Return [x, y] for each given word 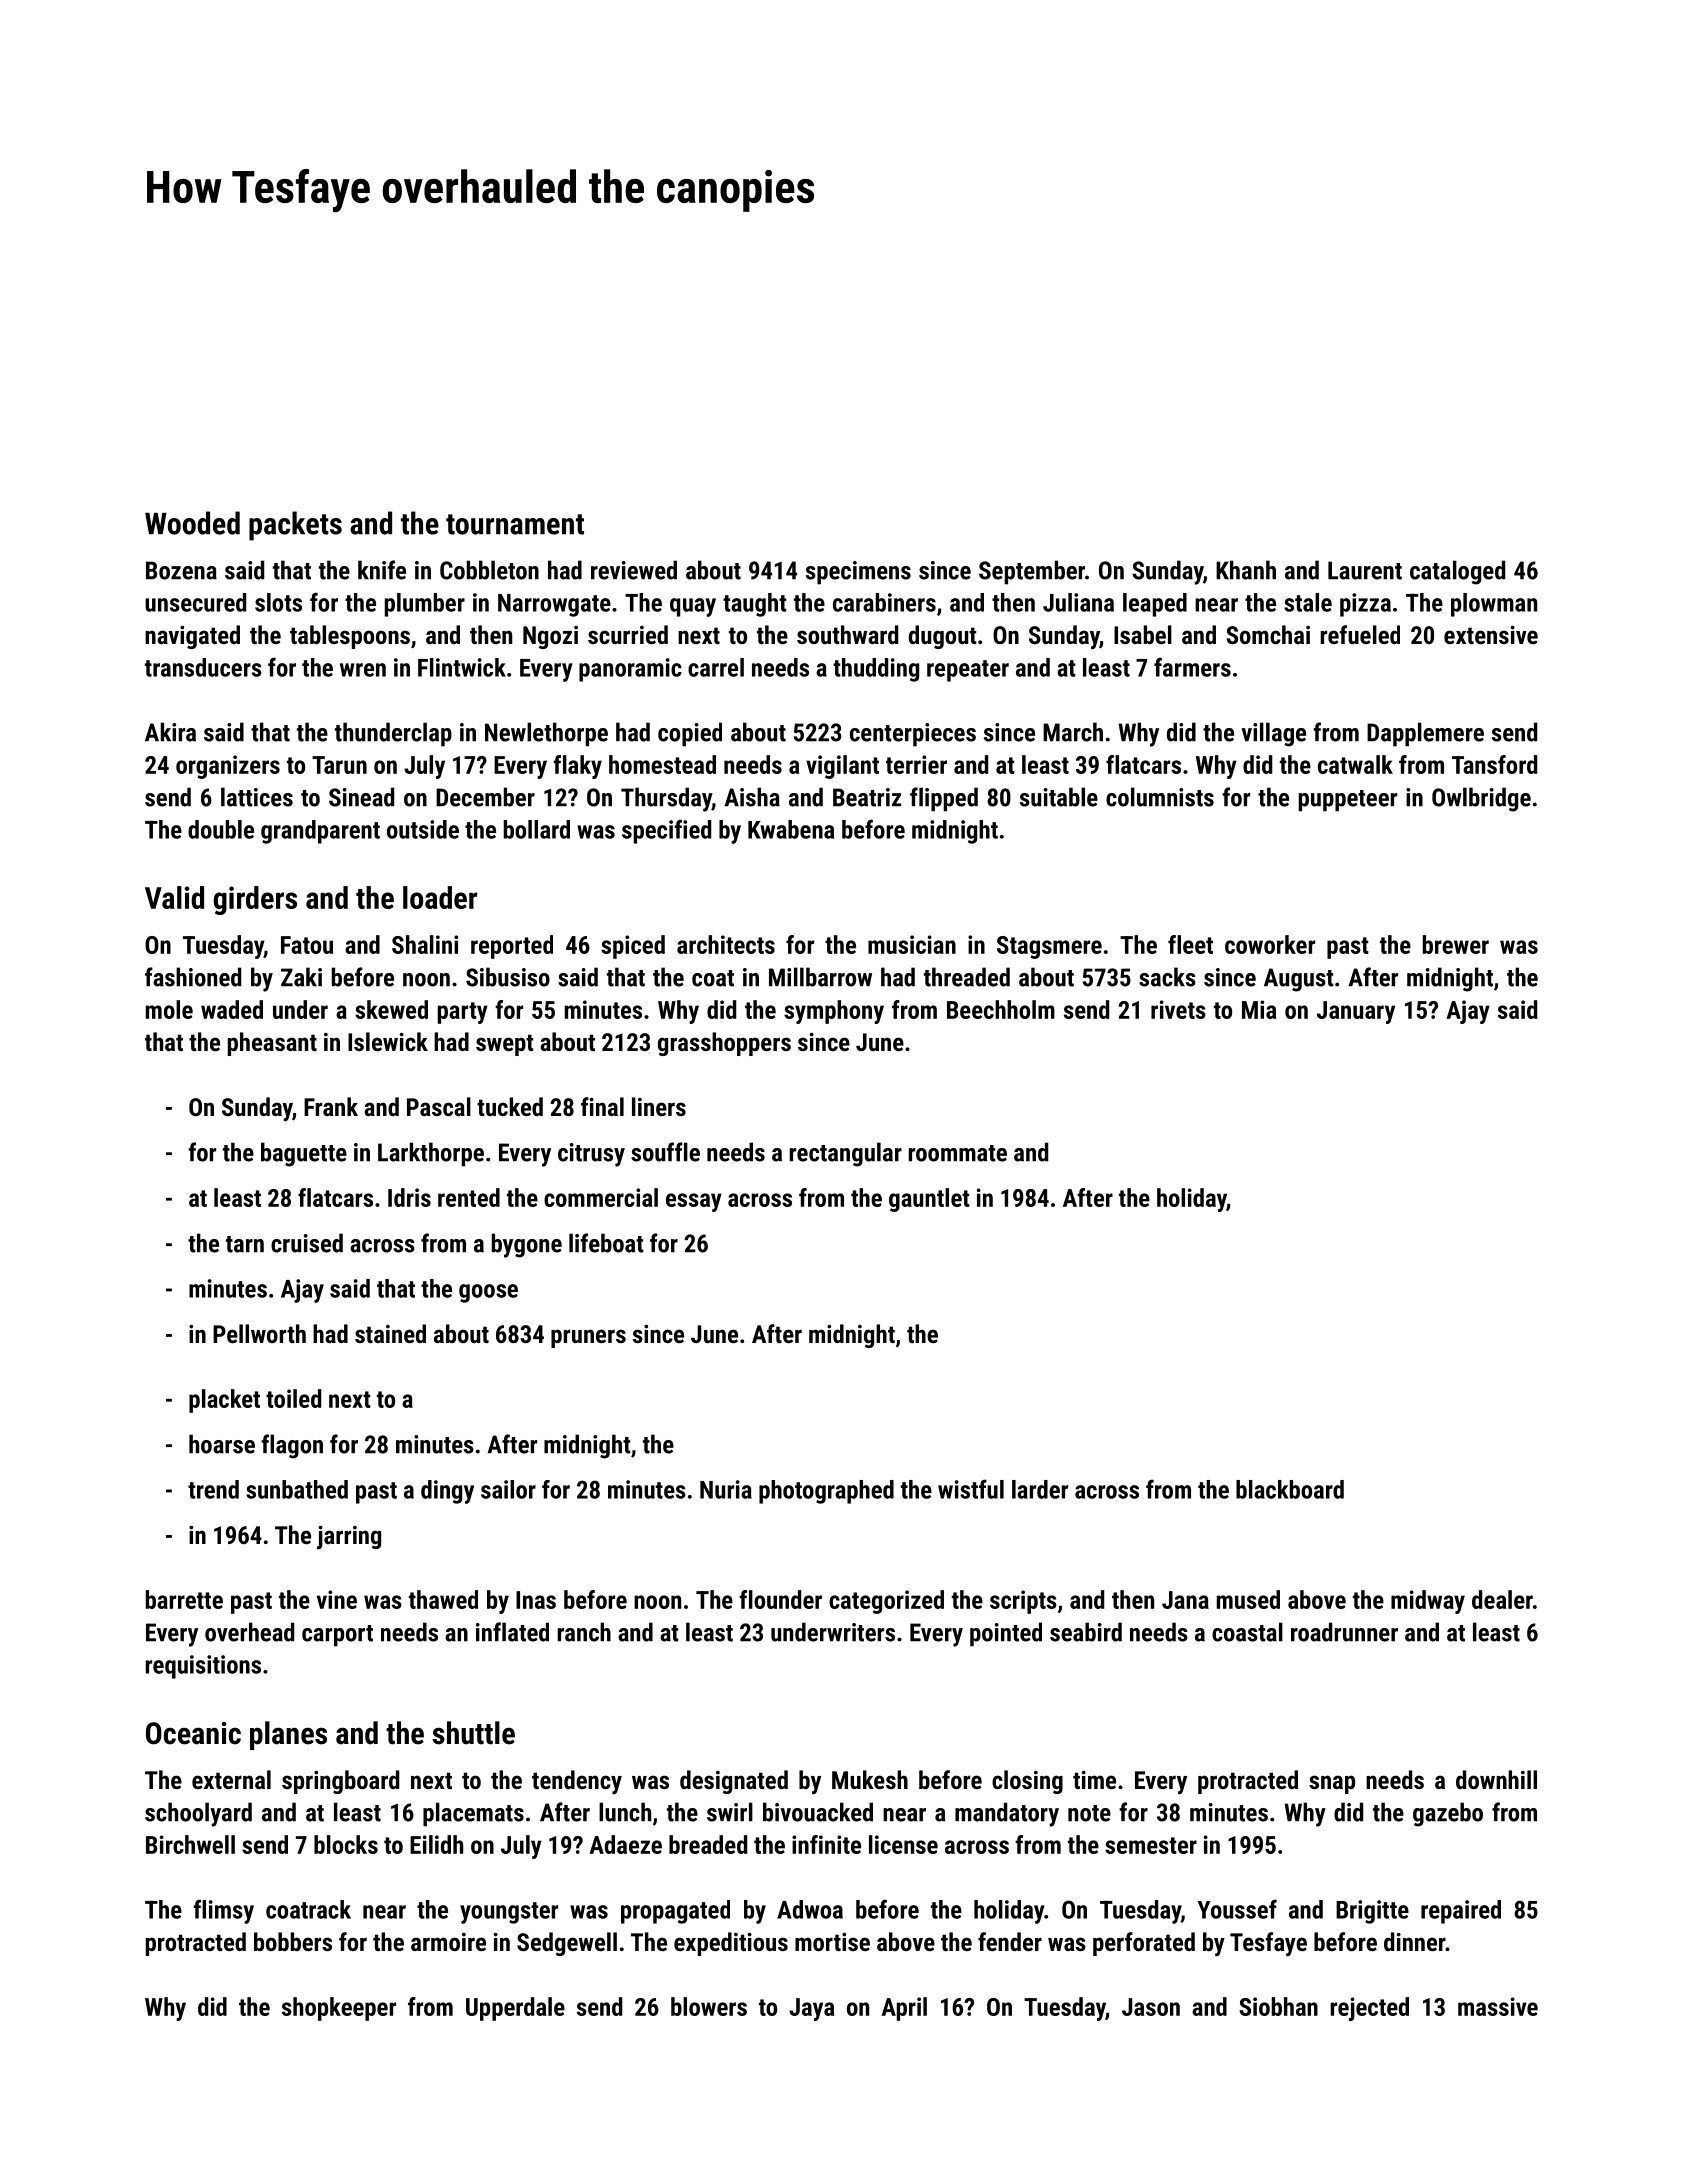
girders [255, 900]
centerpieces [913, 735]
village [1273, 734]
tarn [245, 1244]
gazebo [1448, 1814]
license [903, 1844]
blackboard [1290, 1489]
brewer [1456, 944]
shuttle [473, 1733]
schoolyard [198, 1814]
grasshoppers [724, 1044]
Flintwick [462, 667]
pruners [588, 1338]
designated [734, 1782]
